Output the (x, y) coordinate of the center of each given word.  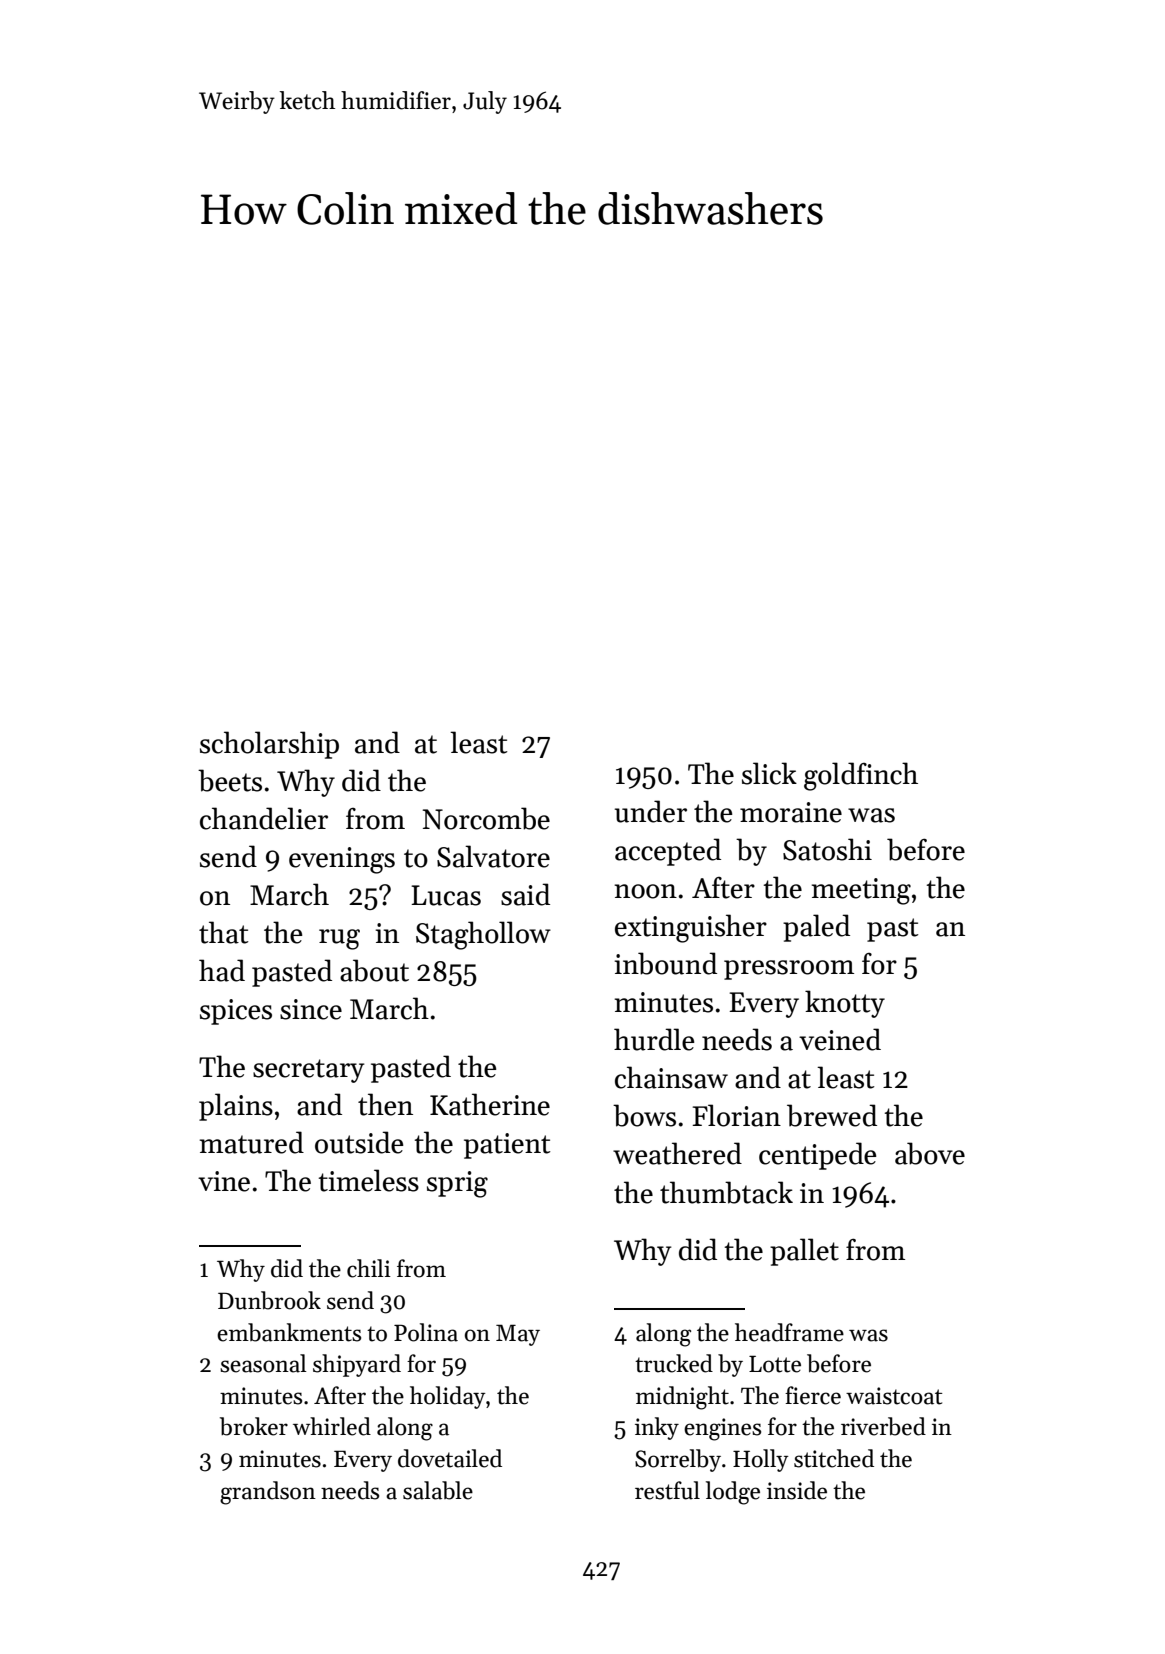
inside (797, 1490)
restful (667, 1490)
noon (645, 891)
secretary (309, 1071)
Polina (426, 1332)
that (223, 932)
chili (369, 1268)
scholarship (269, 745)
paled (816, 928)
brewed (832, 1115)
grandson (268, 1493)
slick (769, 773)
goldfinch (861, 776)
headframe (789, 1332)
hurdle (654, 1039)
